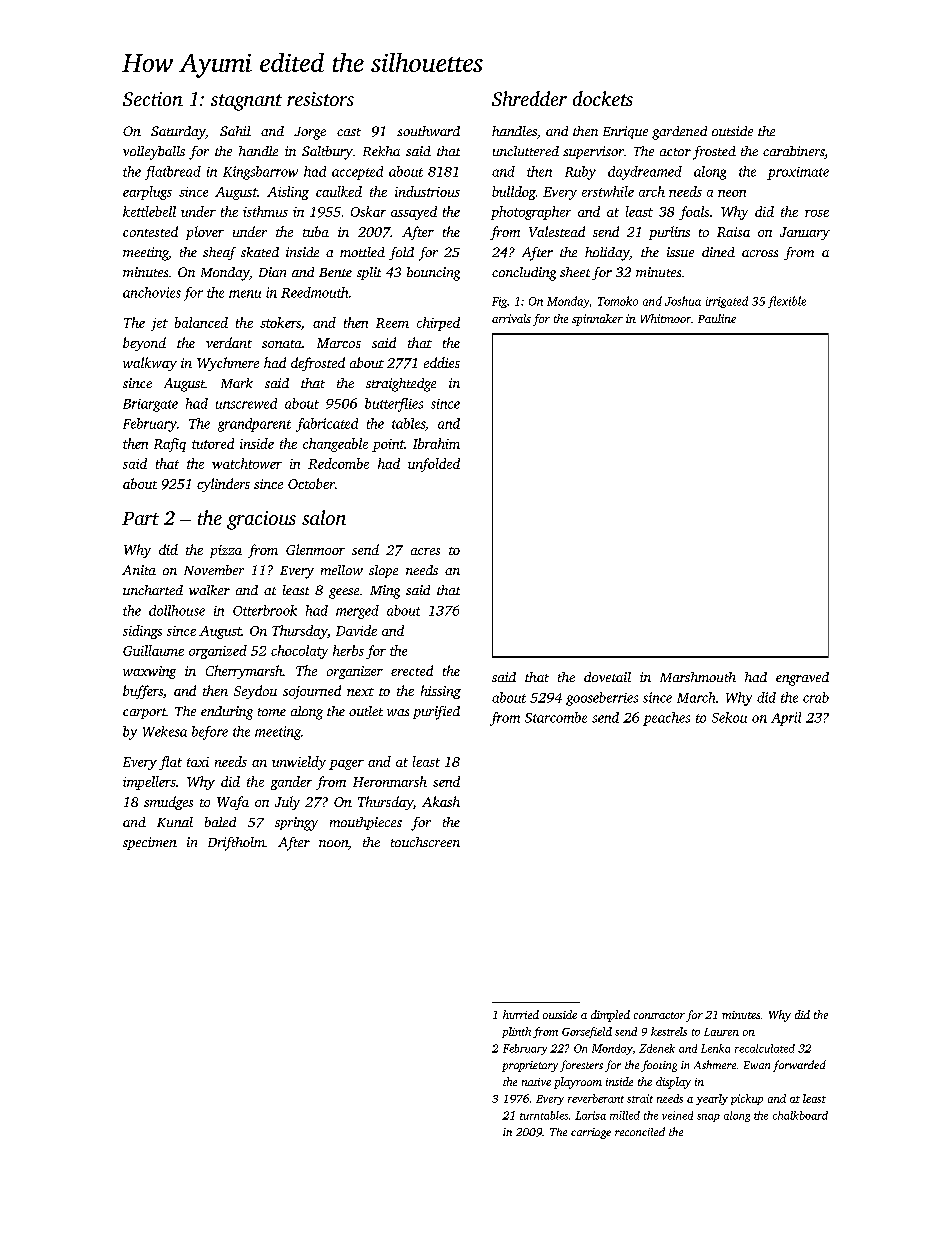 This page has width=952, height=1233. I want to click on Whitmoor, so click(666, 318).
